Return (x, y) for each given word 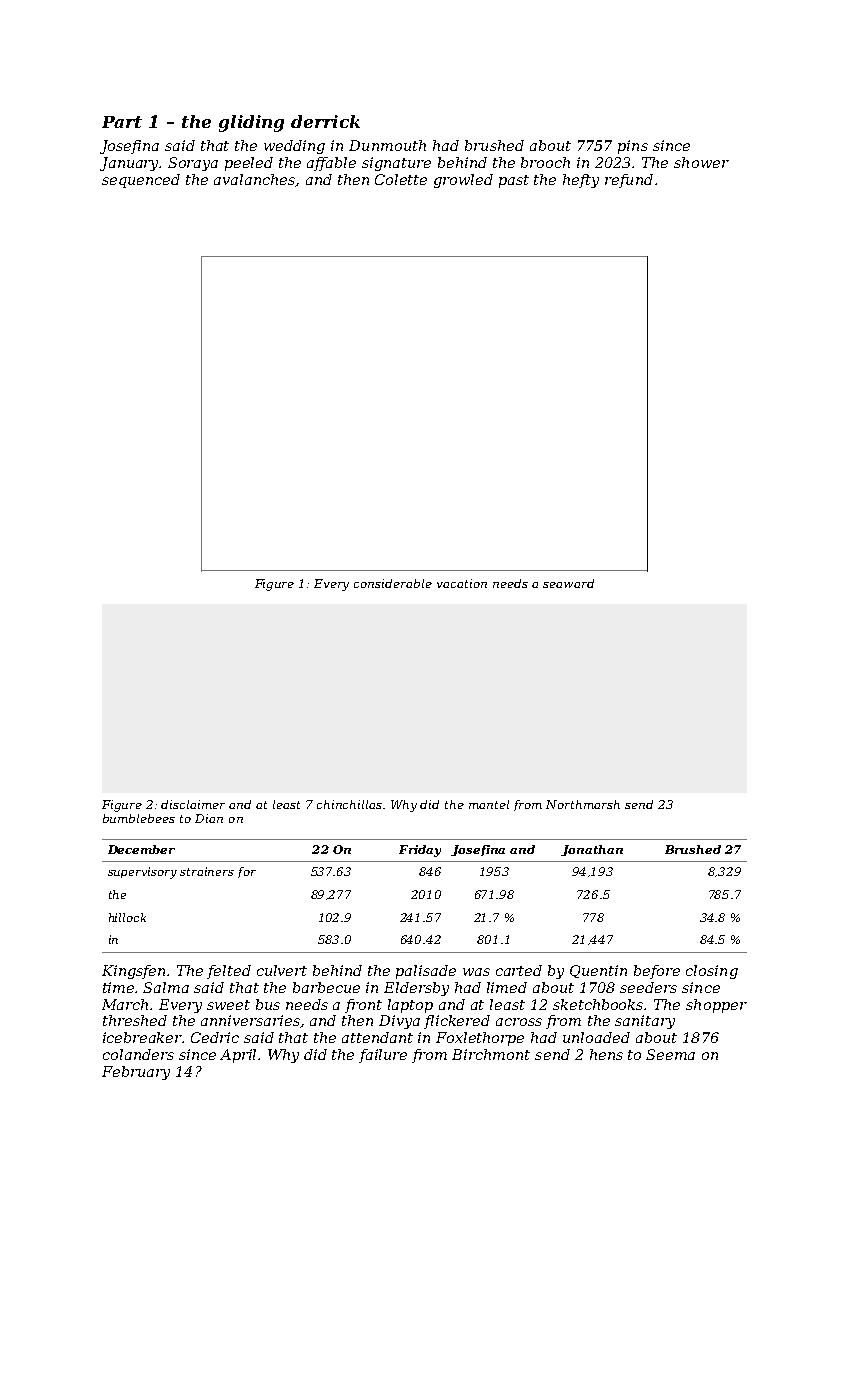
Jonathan (592, 850)
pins (633, 147)
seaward (568, 583)
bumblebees (139, 818)
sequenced (141, 181)
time (119, 987)
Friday (420, 851)
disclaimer (193, 804)
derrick (325, 121)
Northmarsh (583, 804)
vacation (462, 583)
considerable (393, 583)
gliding (251, 123)
